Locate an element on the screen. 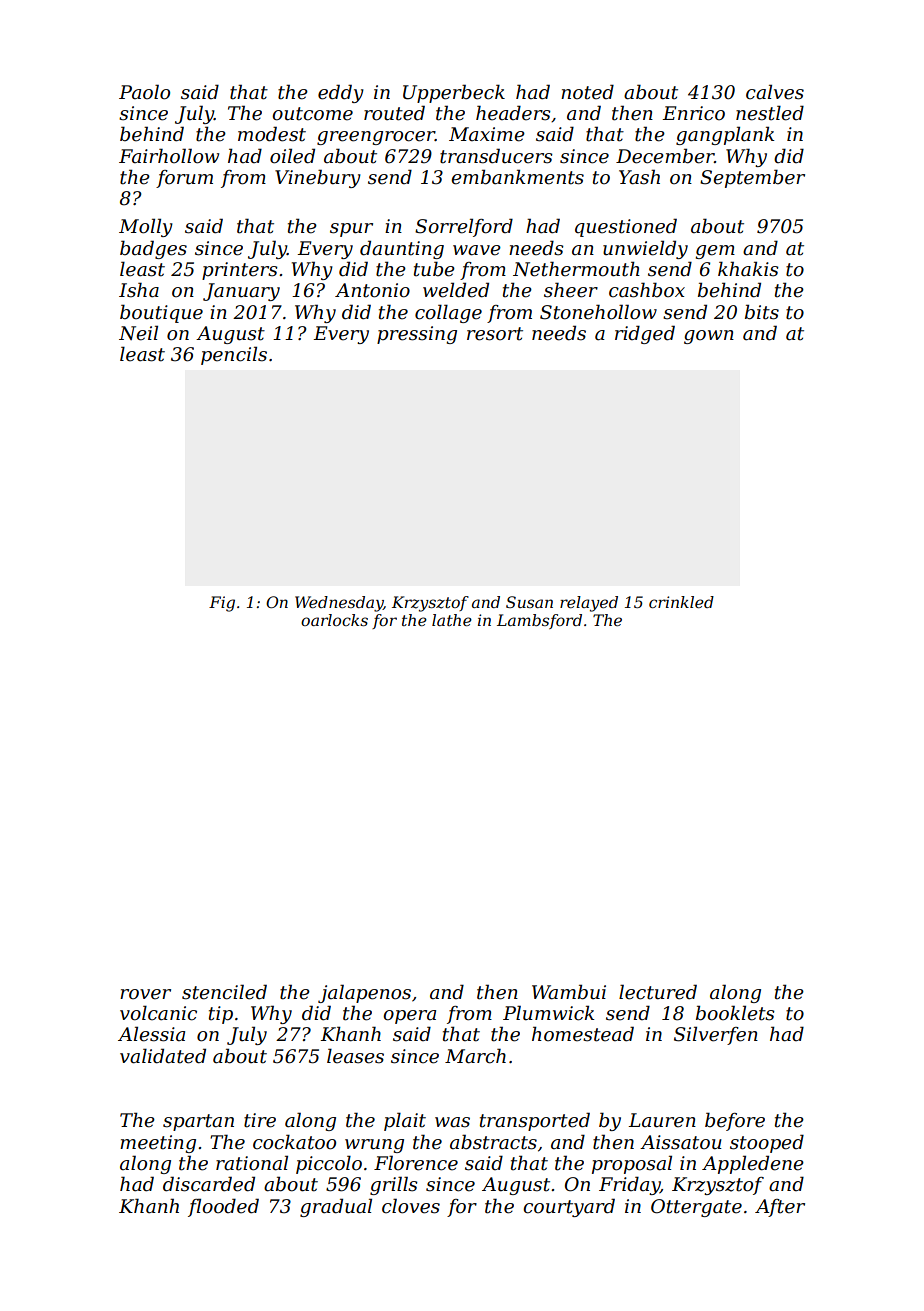 Image resolution: width=924 pixels, height=1311 pixels. courtyard is located at coordinates (569, 1207).
